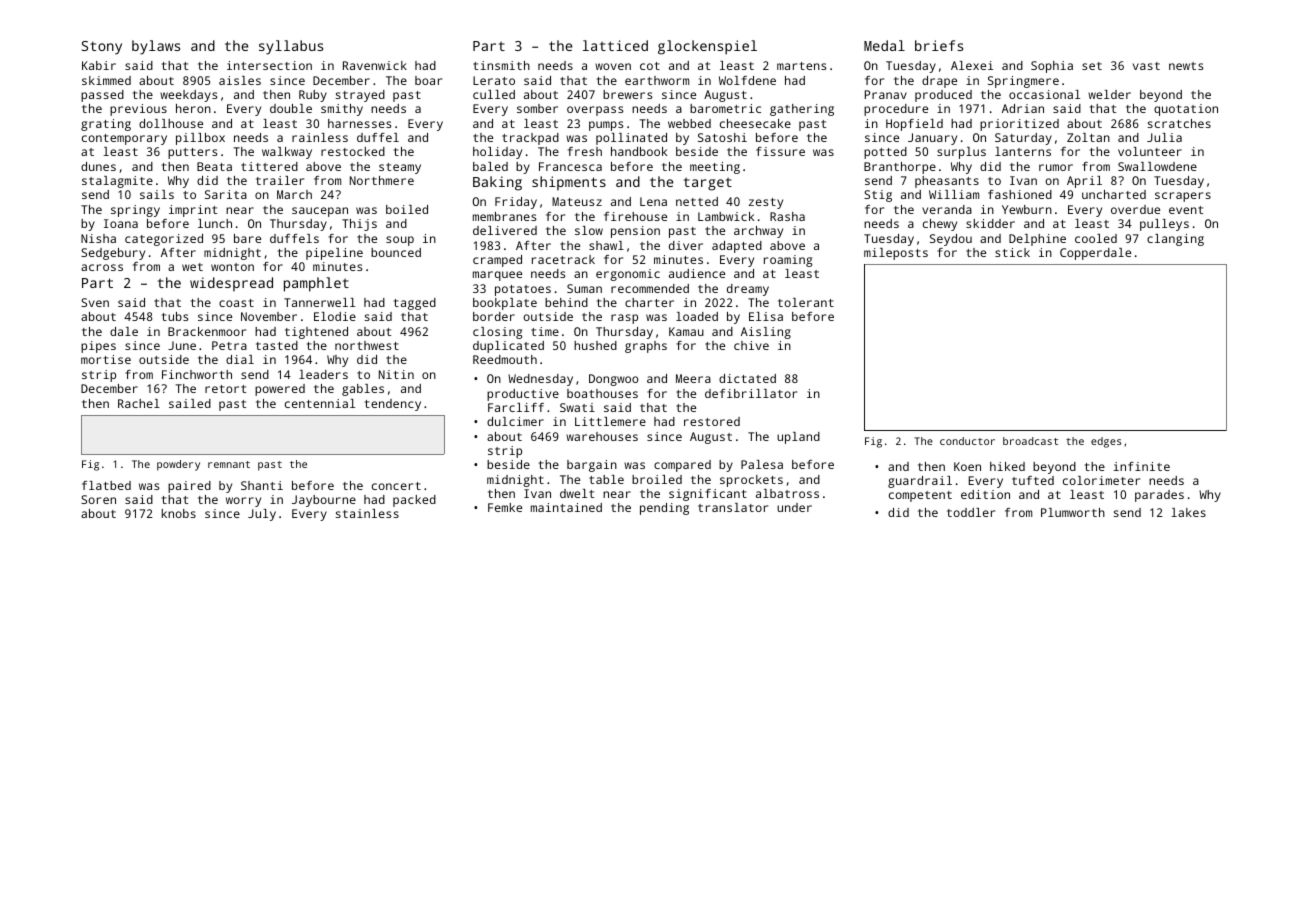 This page has width=1308, height=924. What do you see at coordinates (747, 80) in the page?
I see `Wolfdene` at bounding box center [747, 80].
